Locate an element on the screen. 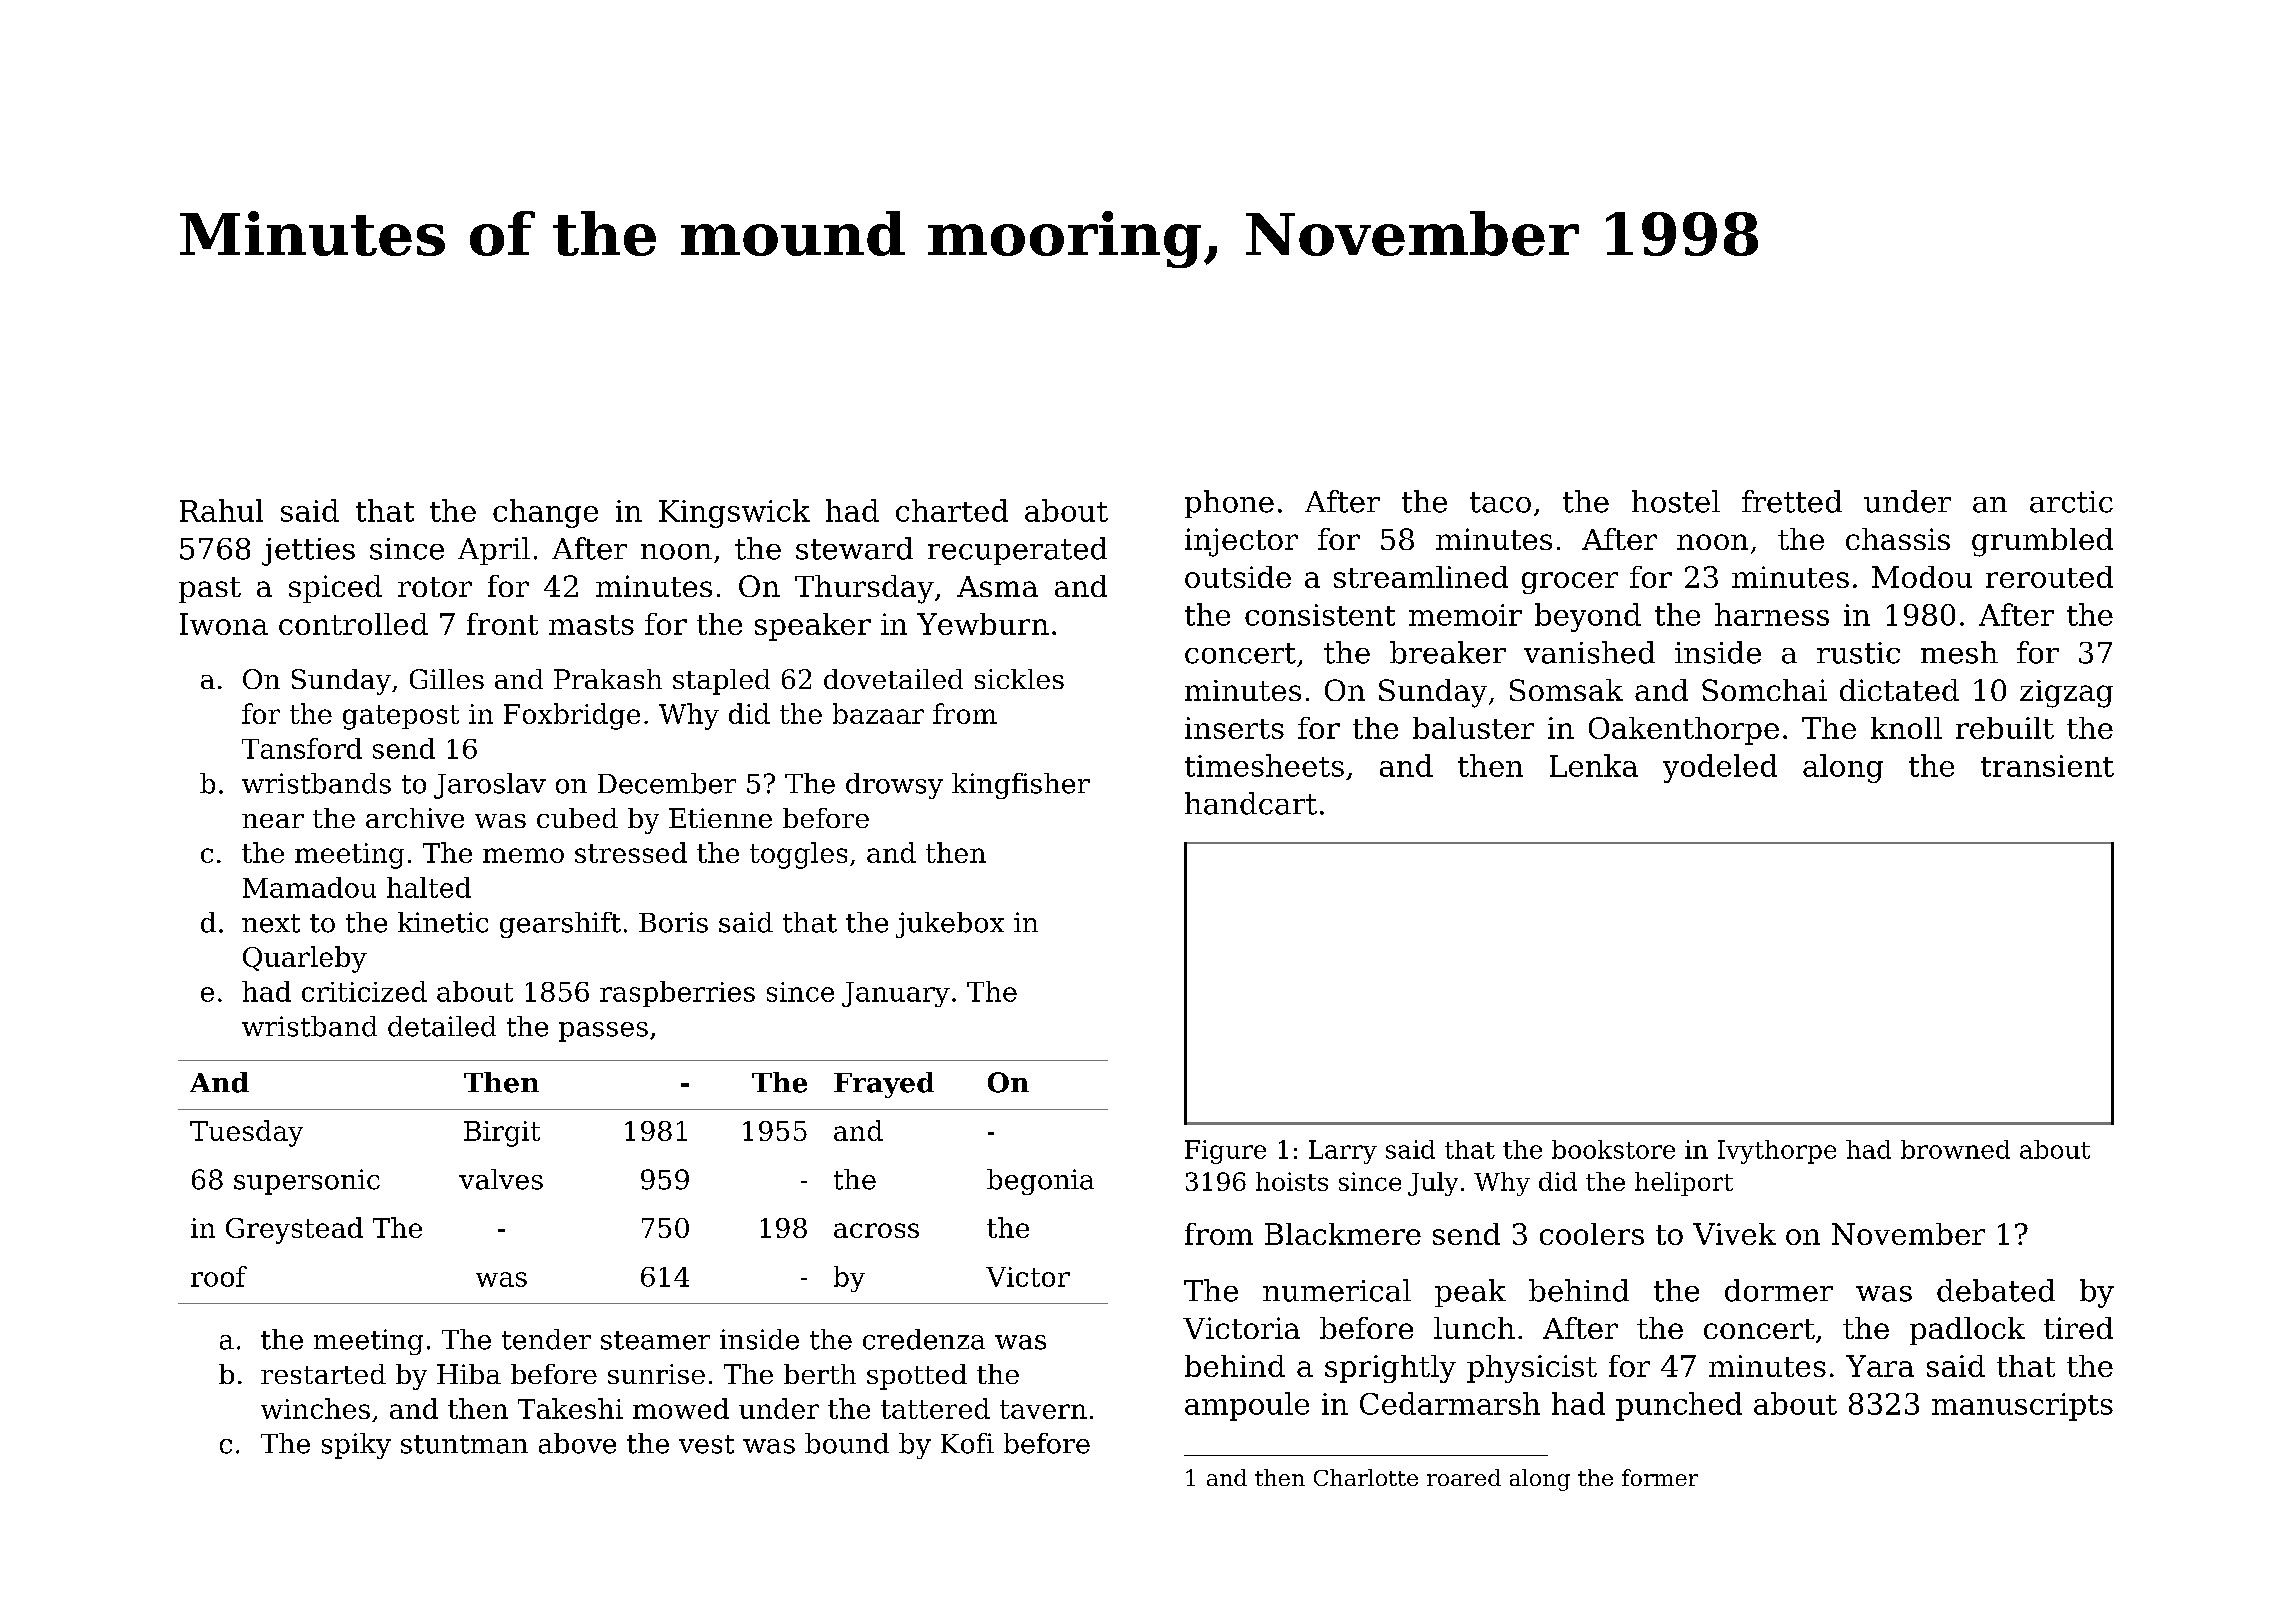 This screenshot has height=1620, width=2292. arctic is located at coordinates (2071, 502).
